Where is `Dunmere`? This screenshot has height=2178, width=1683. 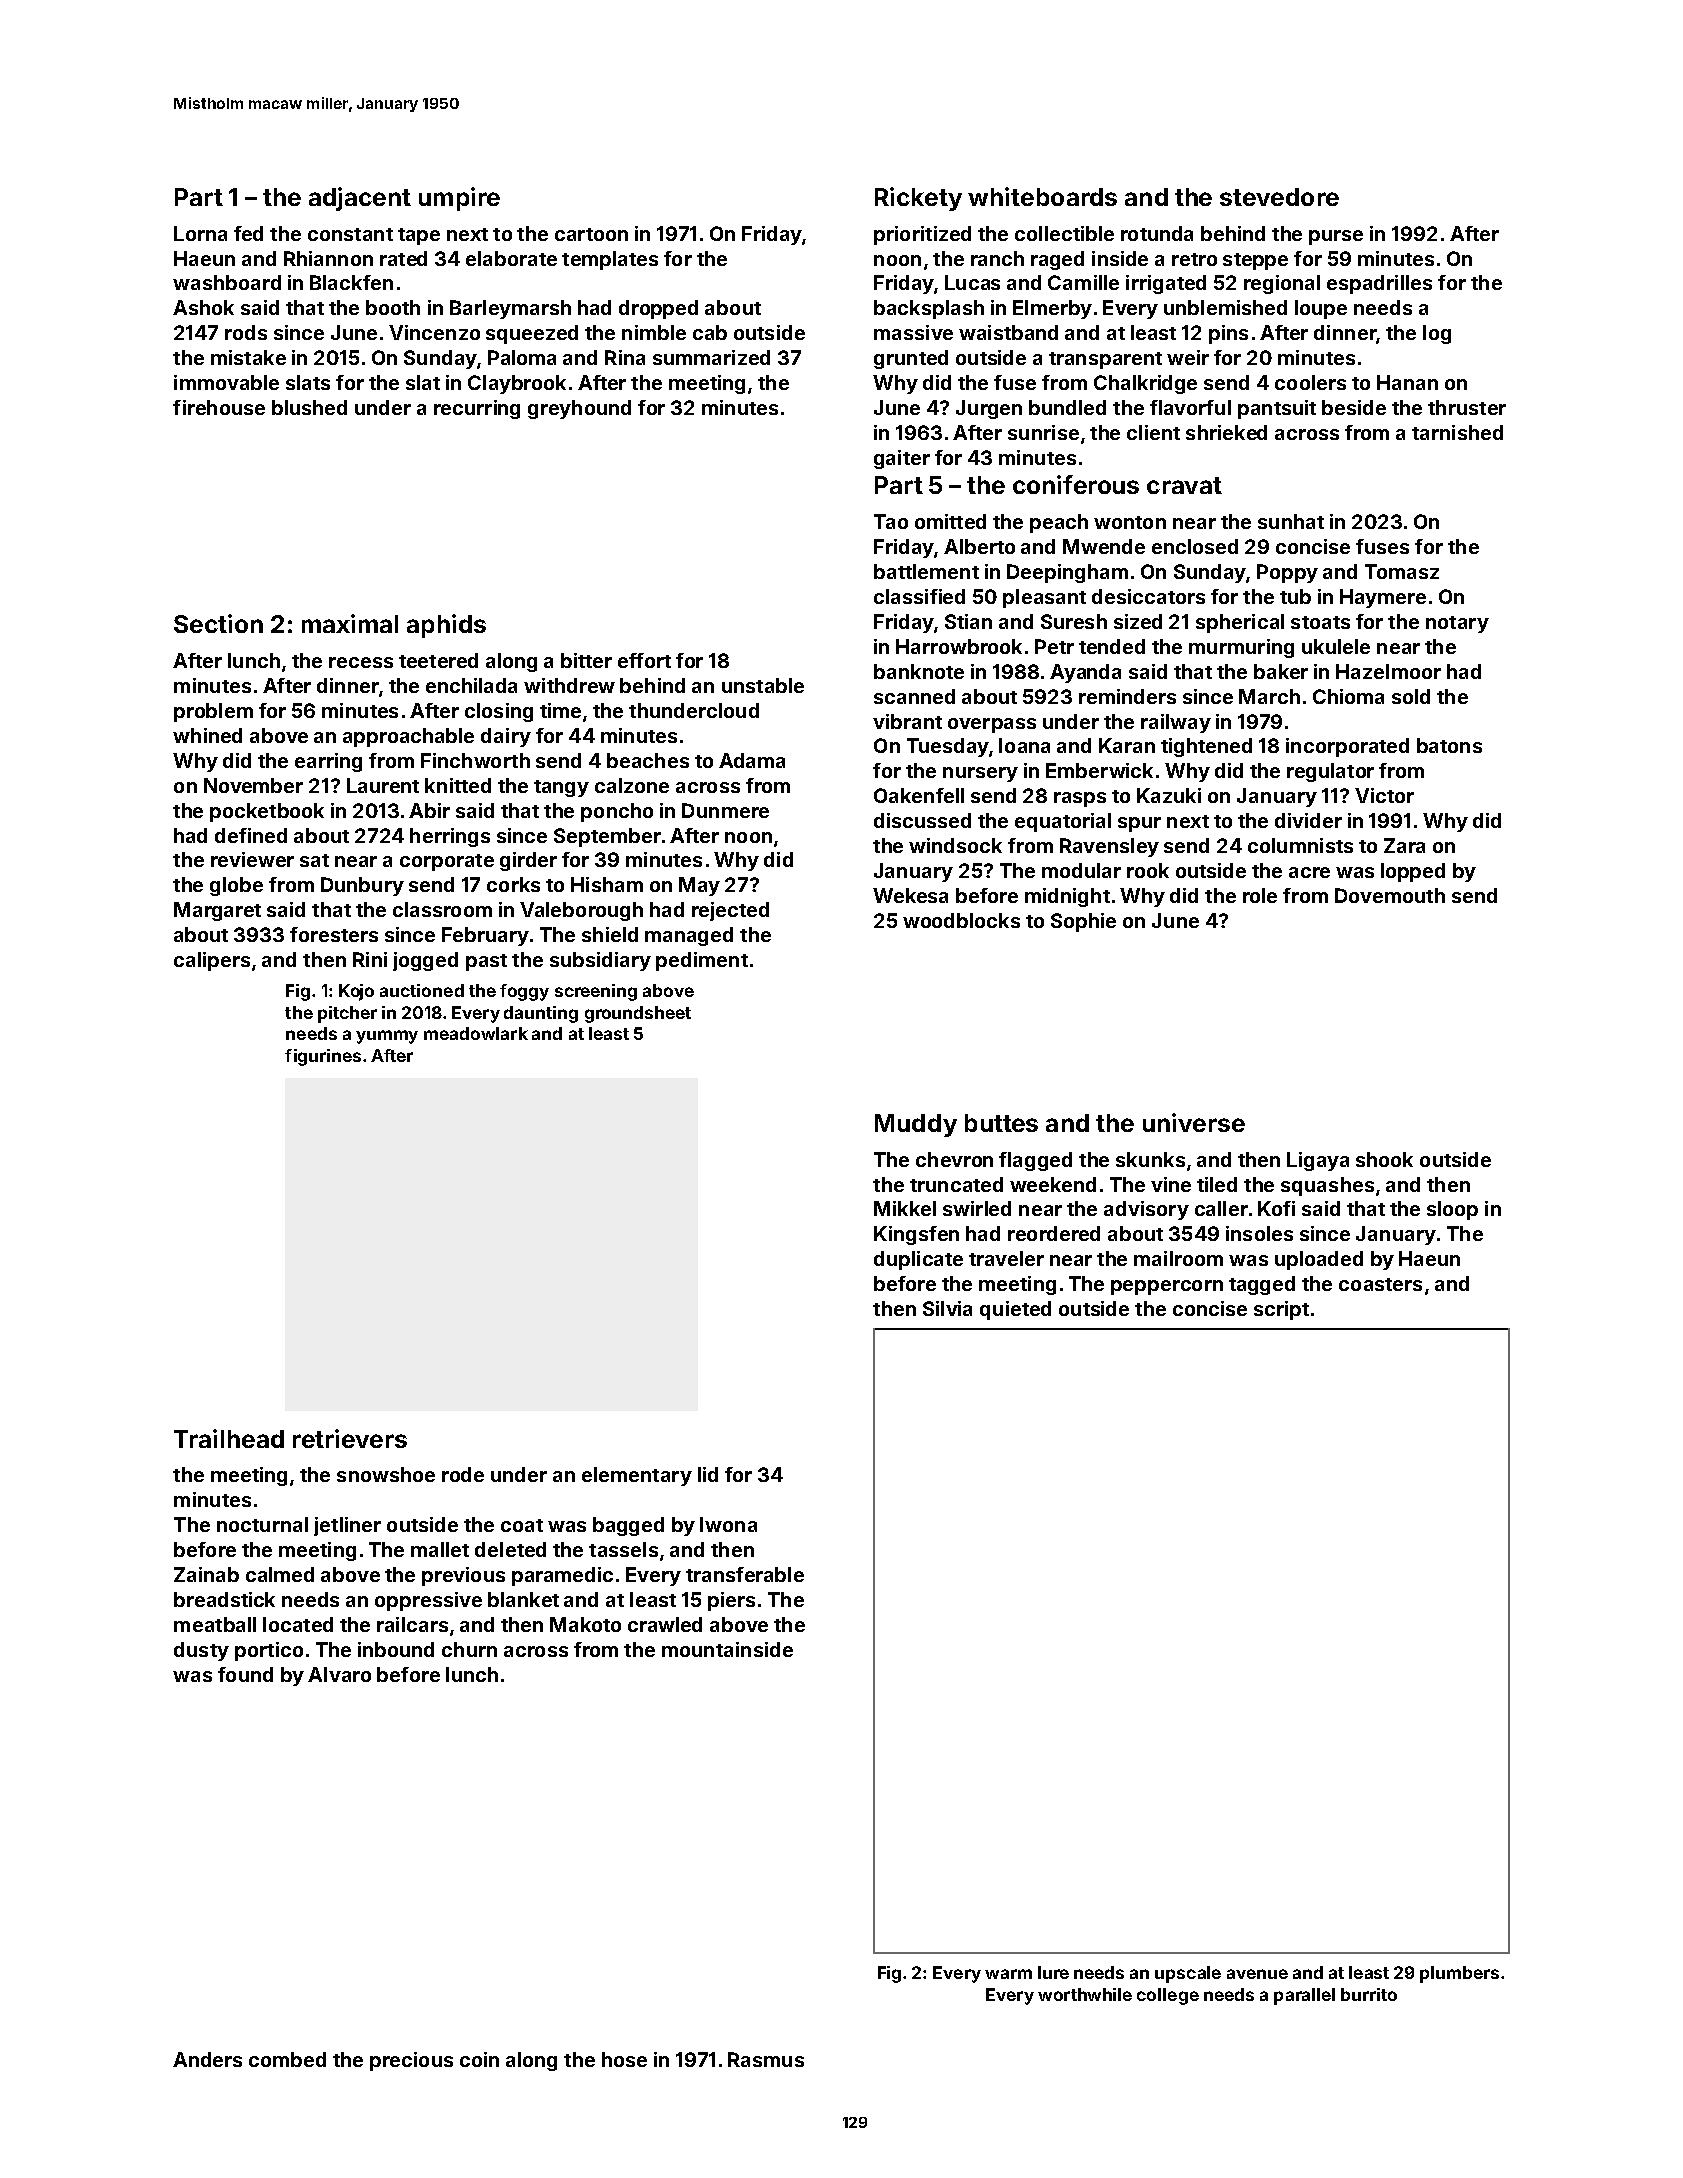 Dunmere is located at coordinates (725, 810).
